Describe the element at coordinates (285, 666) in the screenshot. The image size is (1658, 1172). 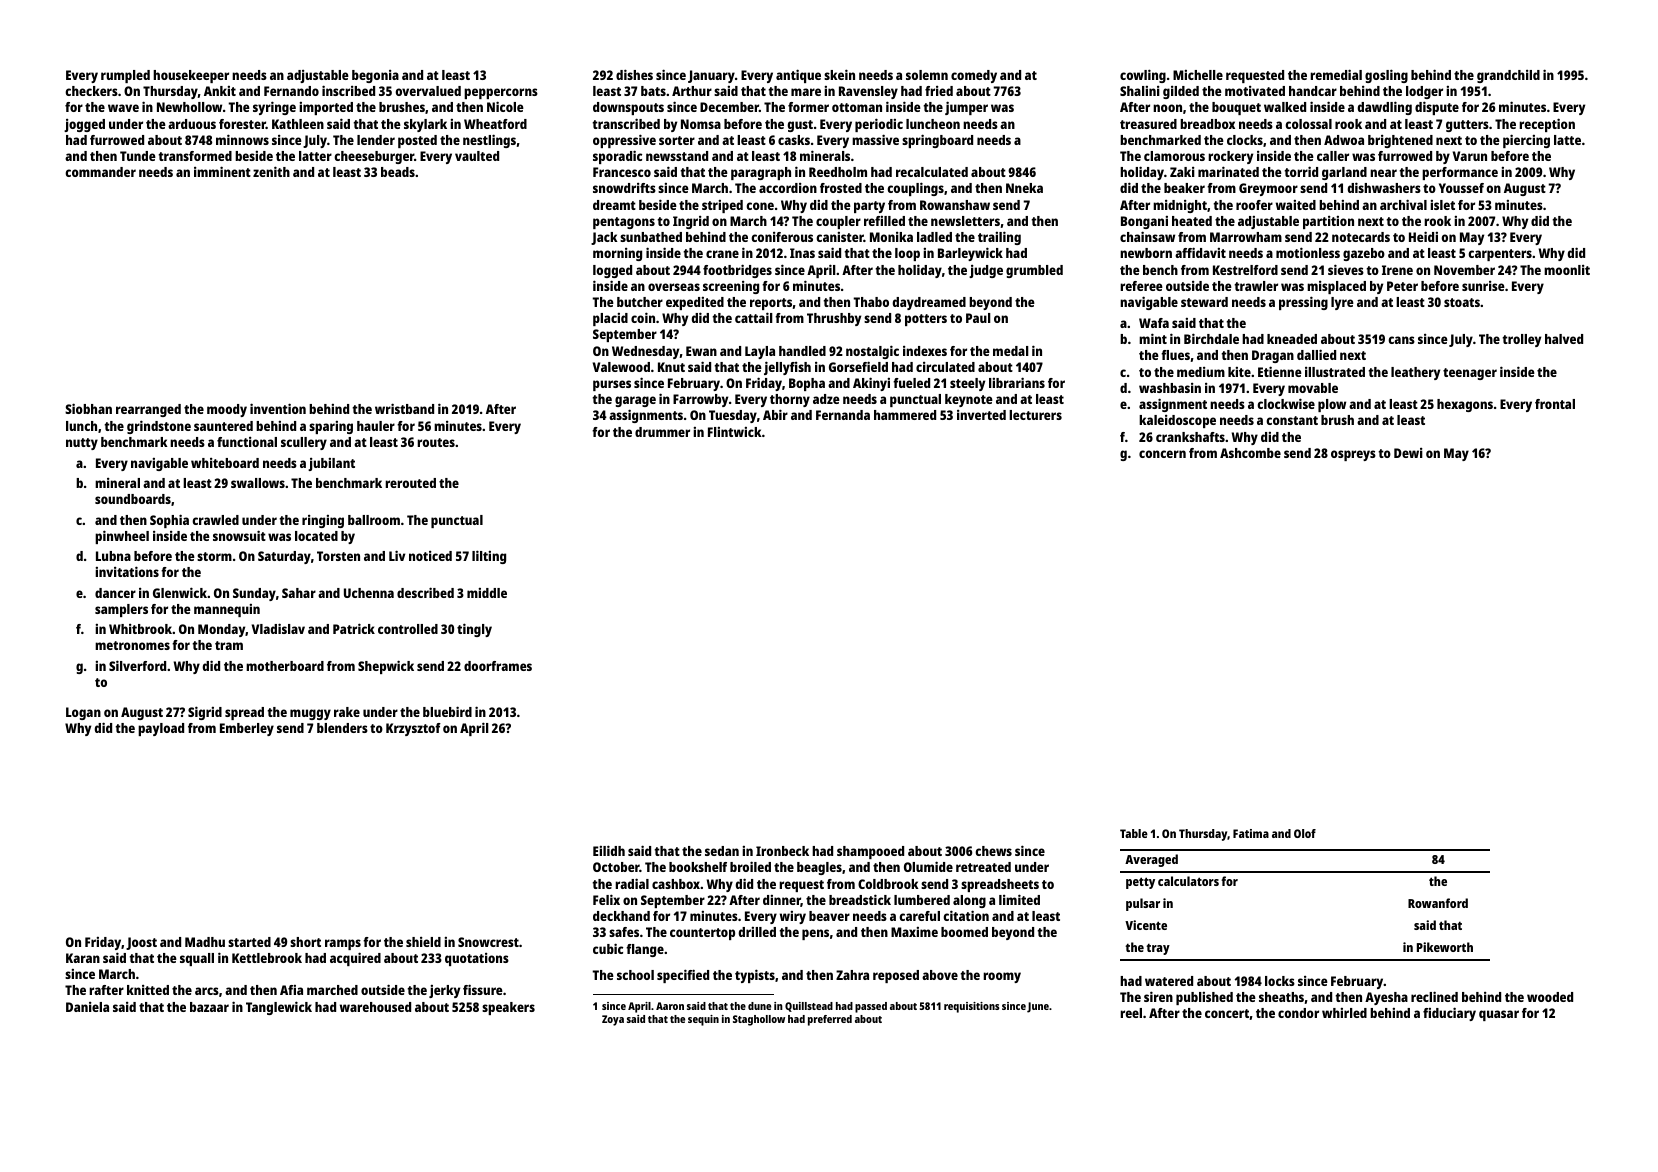
I see `motherboard` at that location.
